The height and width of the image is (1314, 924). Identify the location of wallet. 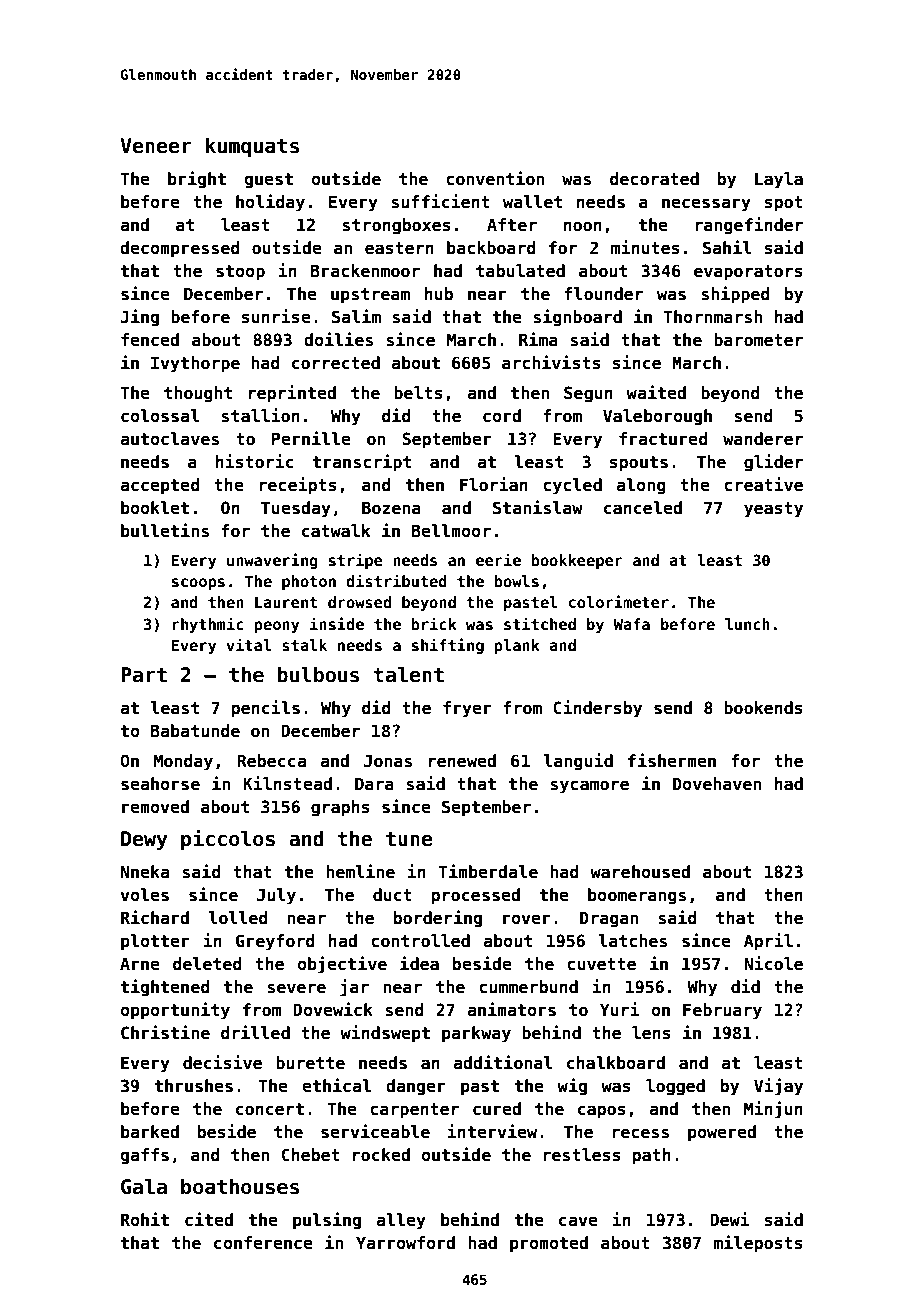
(532, 202).
